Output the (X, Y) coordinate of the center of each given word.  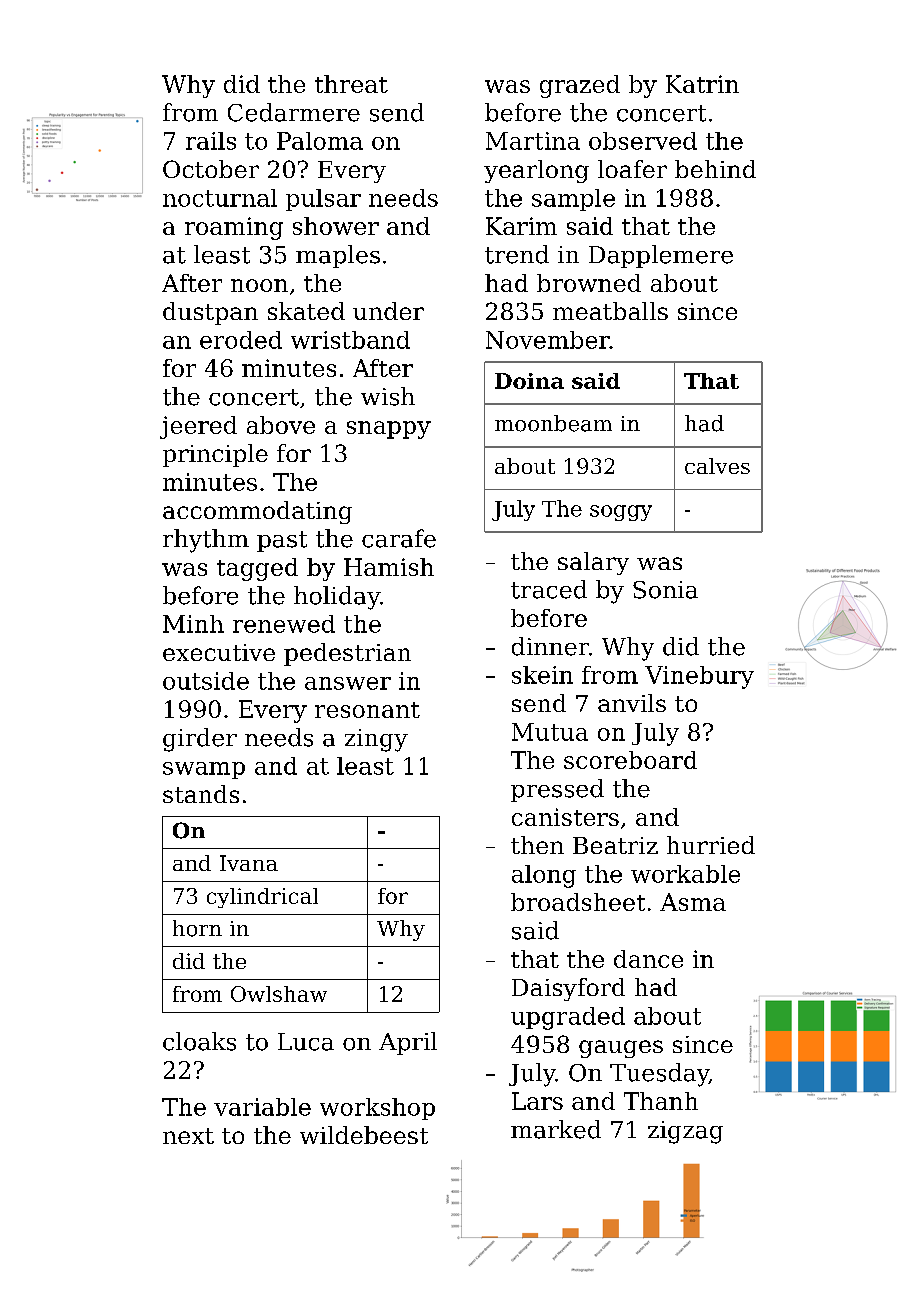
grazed (580, 86)
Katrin (702, 84)
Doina (529, 381)
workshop (377, 1109)
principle (215, 455)
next (188, 1136)
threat (351, 84)
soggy (621, 513)
